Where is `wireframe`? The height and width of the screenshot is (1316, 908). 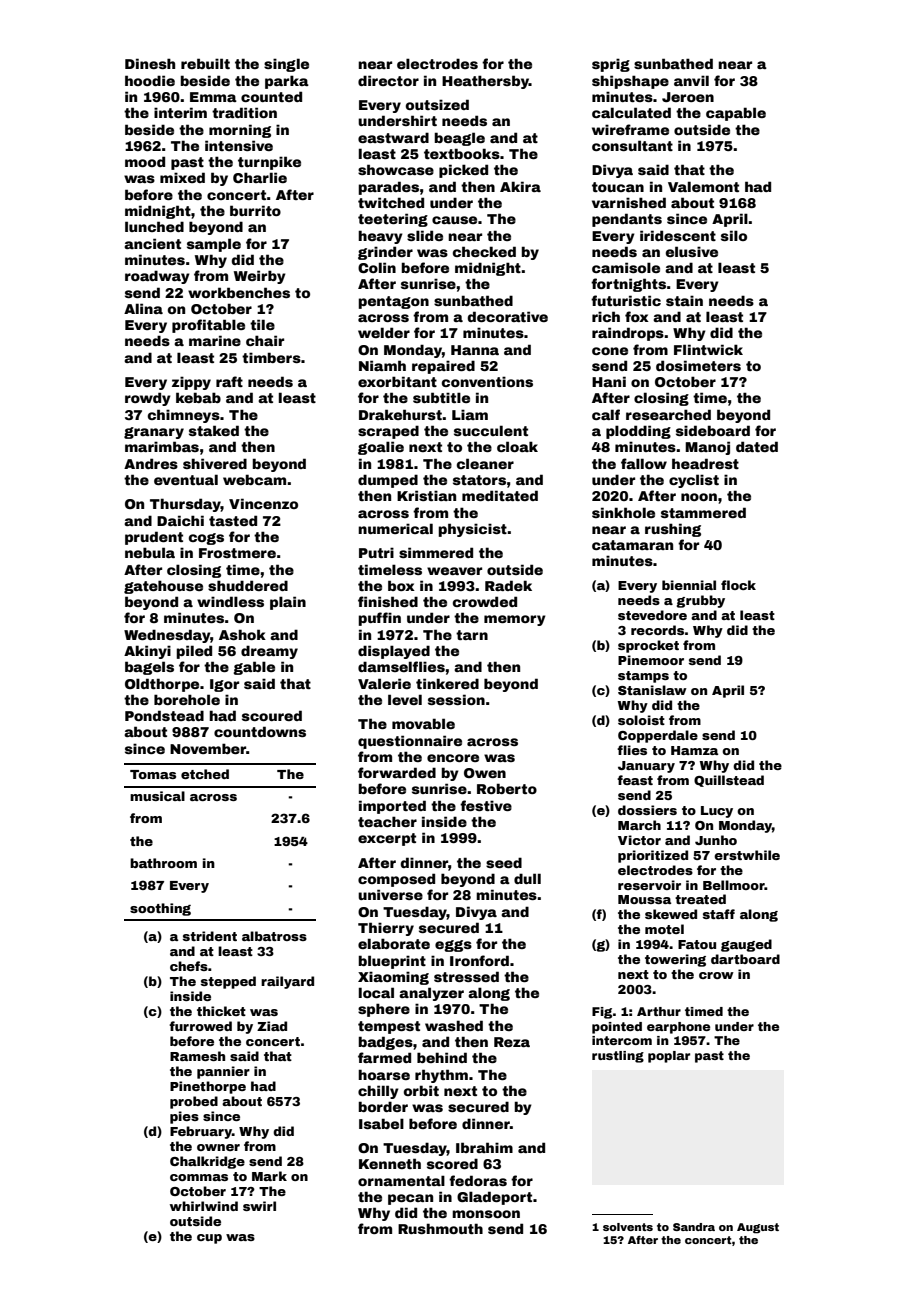 wireframe is located at coordinates (630, 129).
